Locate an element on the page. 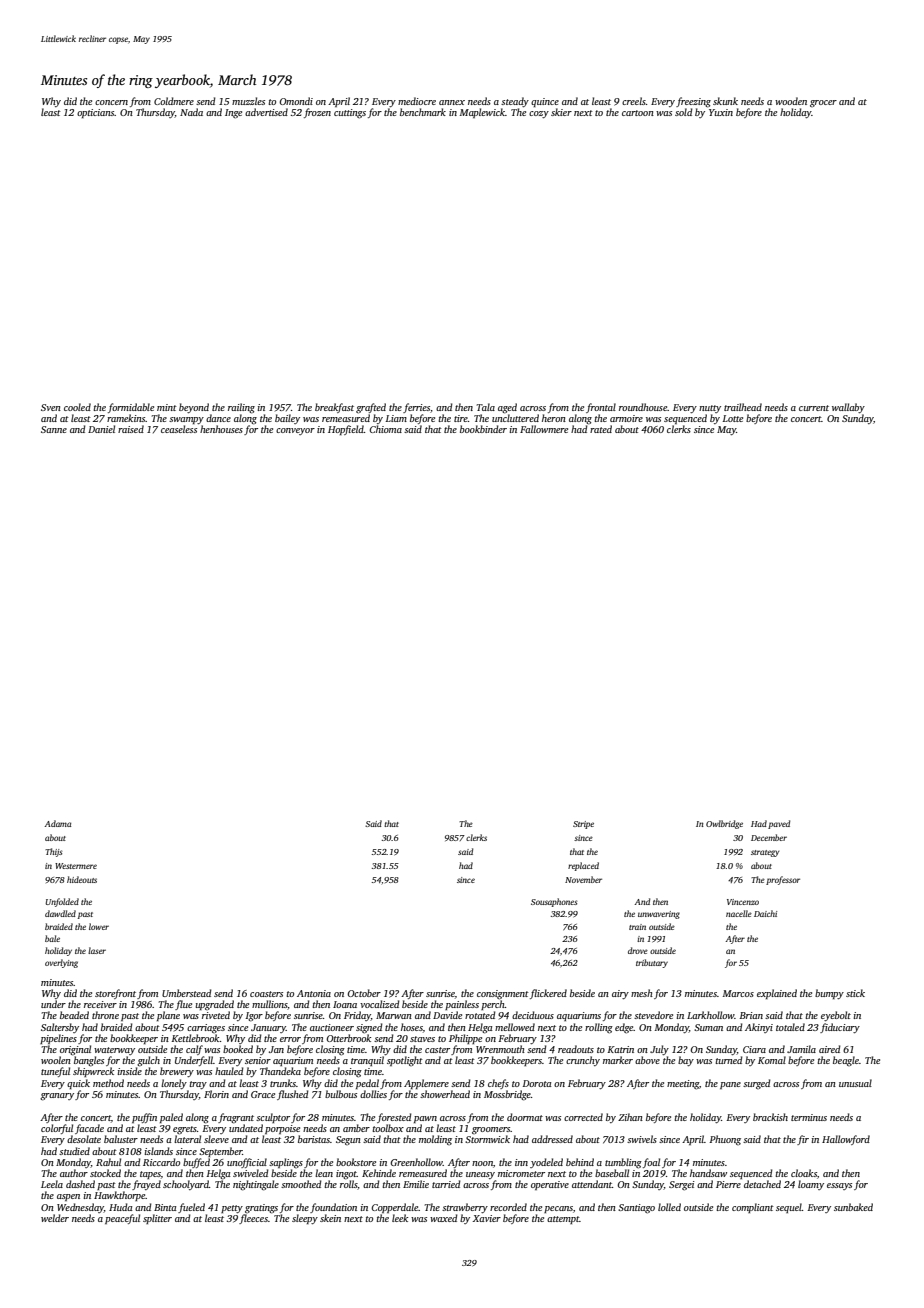 The width and height of the document is (924, 1308). bumpy is located at coordinates (829, 994).
